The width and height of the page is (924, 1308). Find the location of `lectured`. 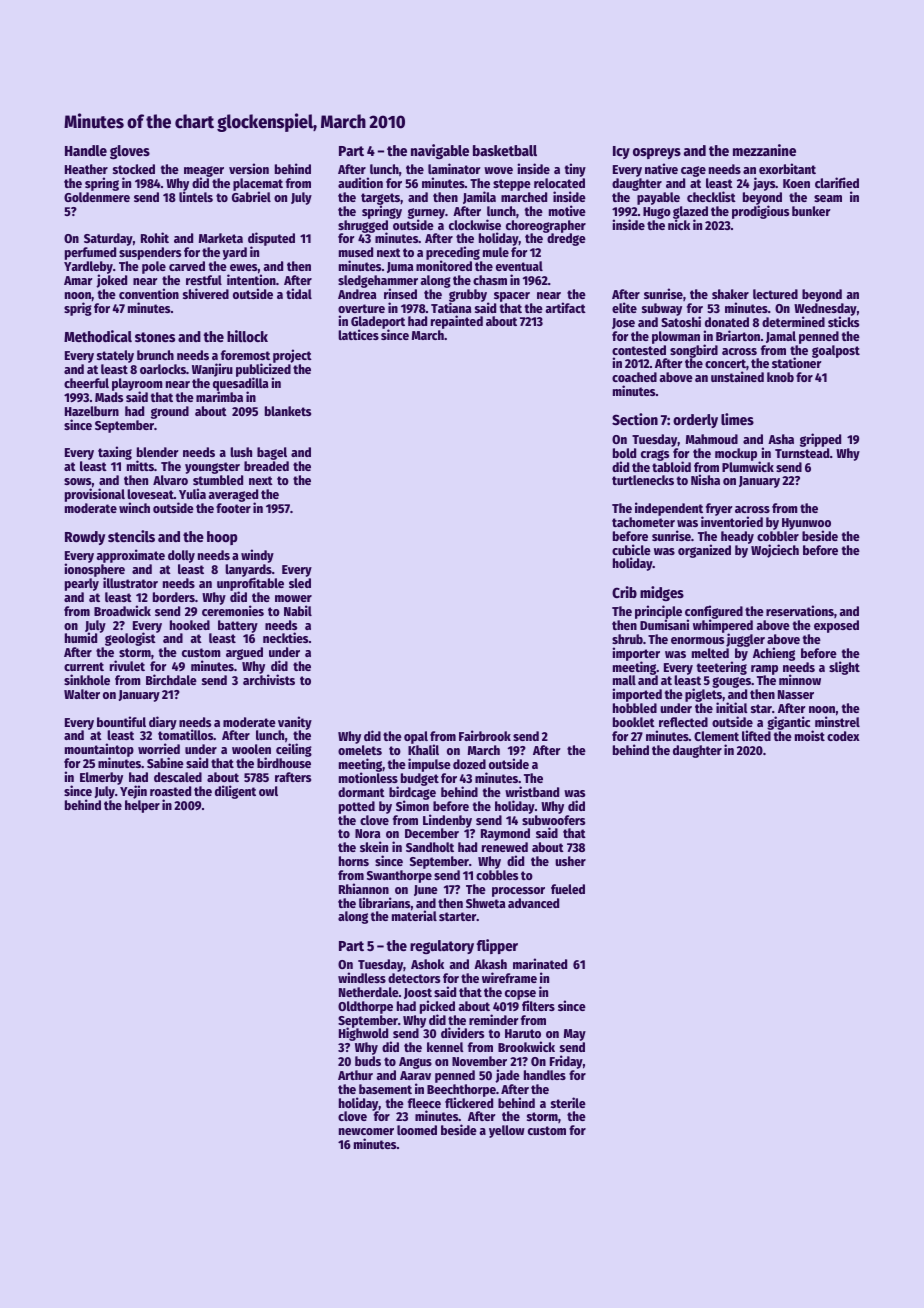

lectured is located at coordinates (775, 294).
